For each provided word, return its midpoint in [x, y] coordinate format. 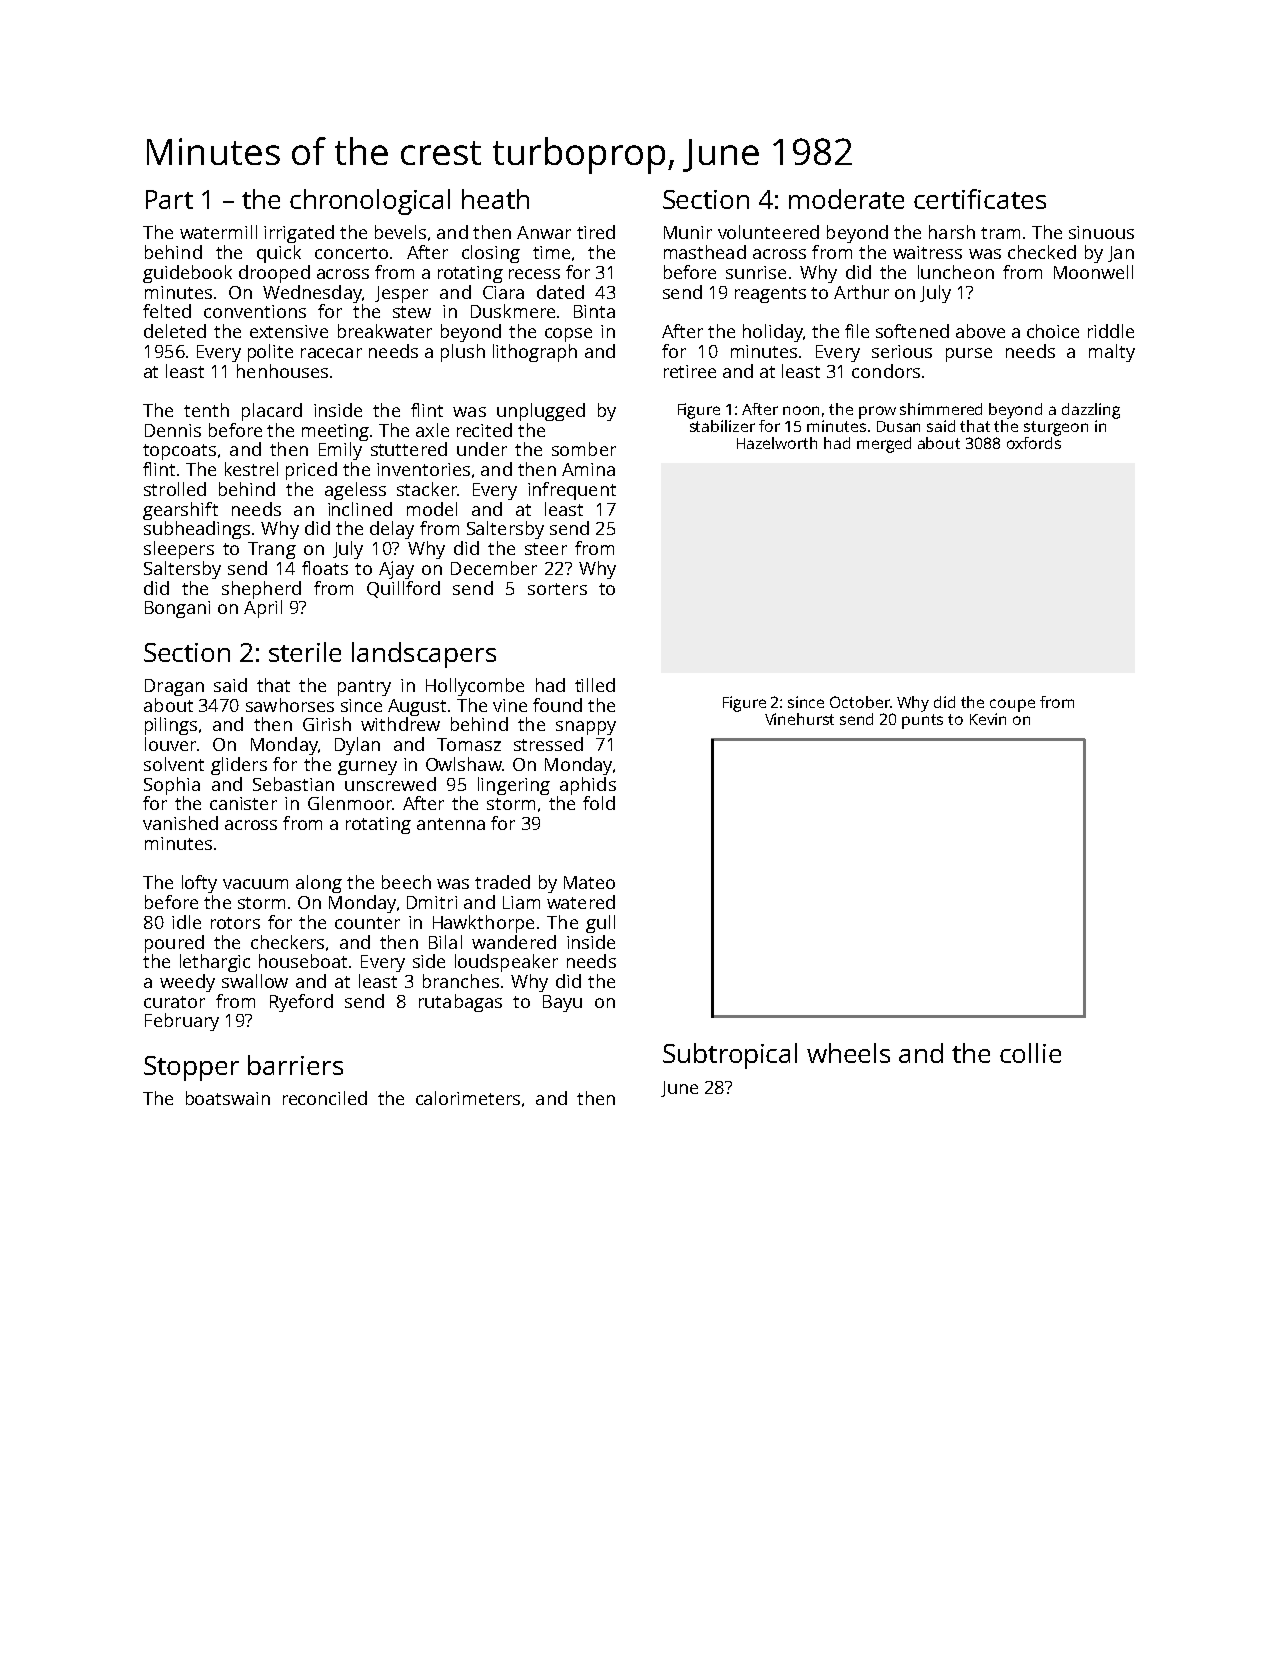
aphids [588, 786]
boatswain [228, 1098]
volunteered [768, 232]
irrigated [299, 234]
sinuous [1101, 232]
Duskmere [513, 311]
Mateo [589, 882]
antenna [451, 824]
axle [432, 430]
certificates [980, 199]
